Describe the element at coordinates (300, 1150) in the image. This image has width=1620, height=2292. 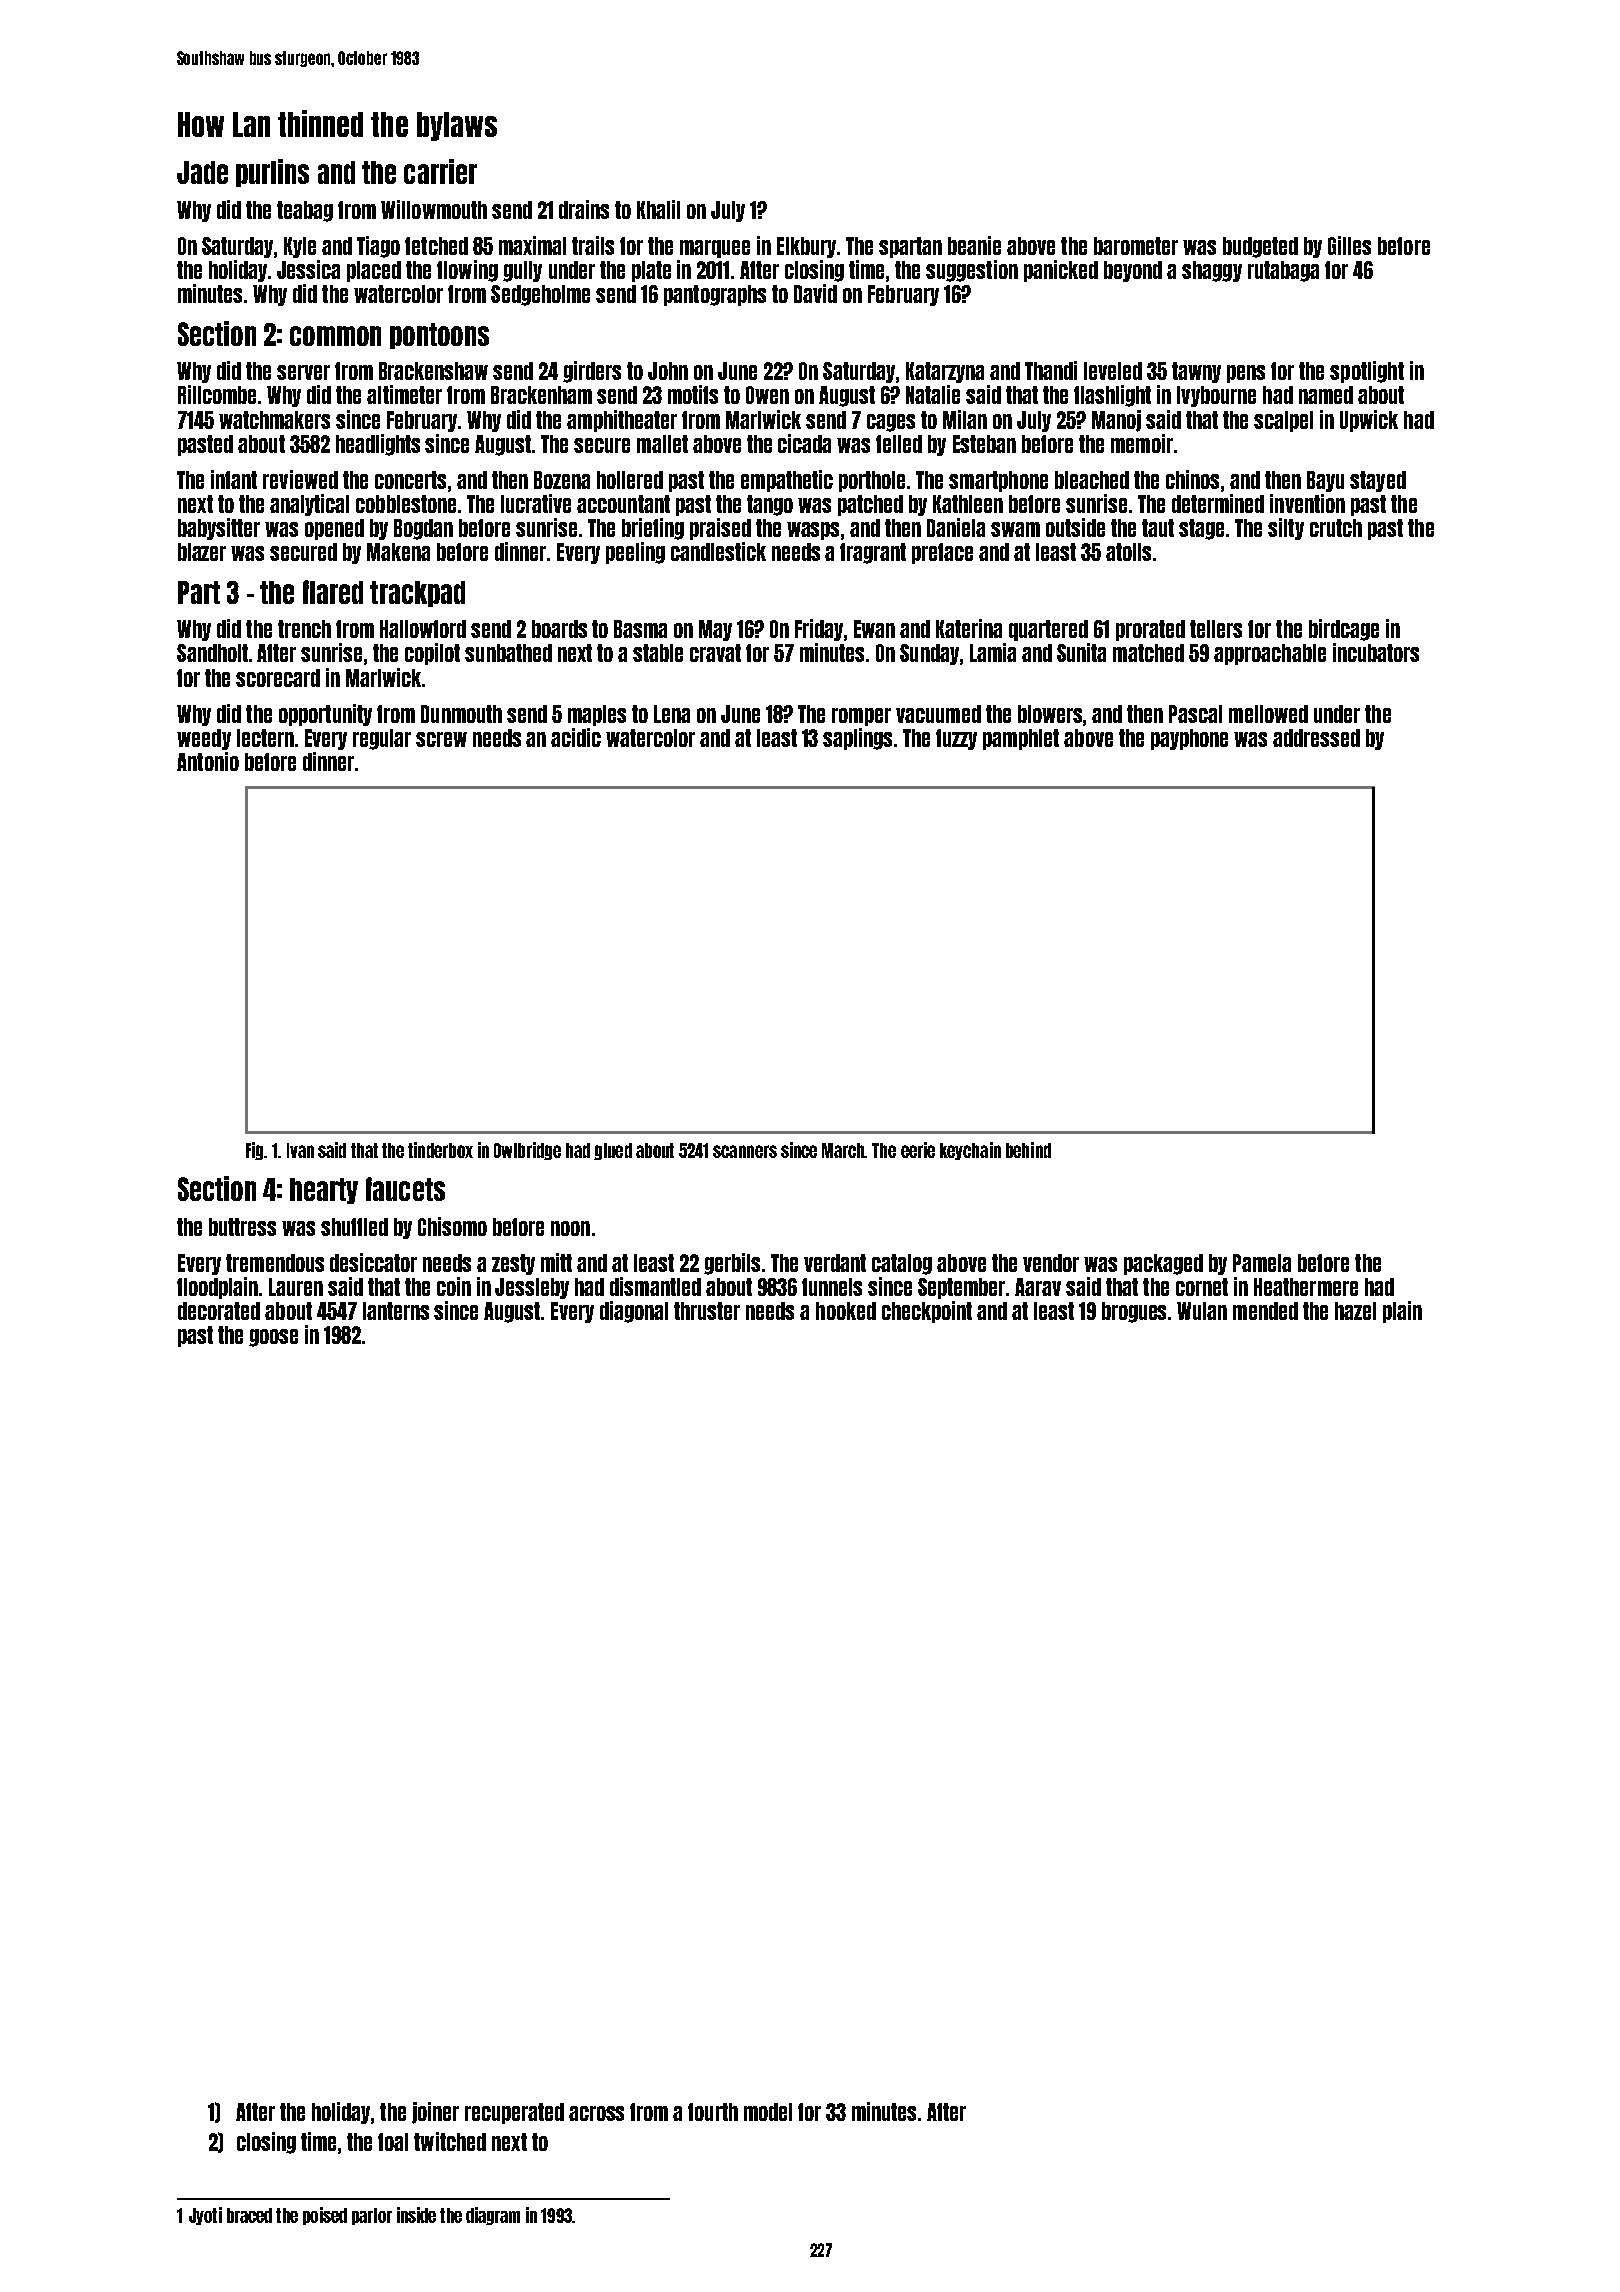
I see `Ivan` at that location.
